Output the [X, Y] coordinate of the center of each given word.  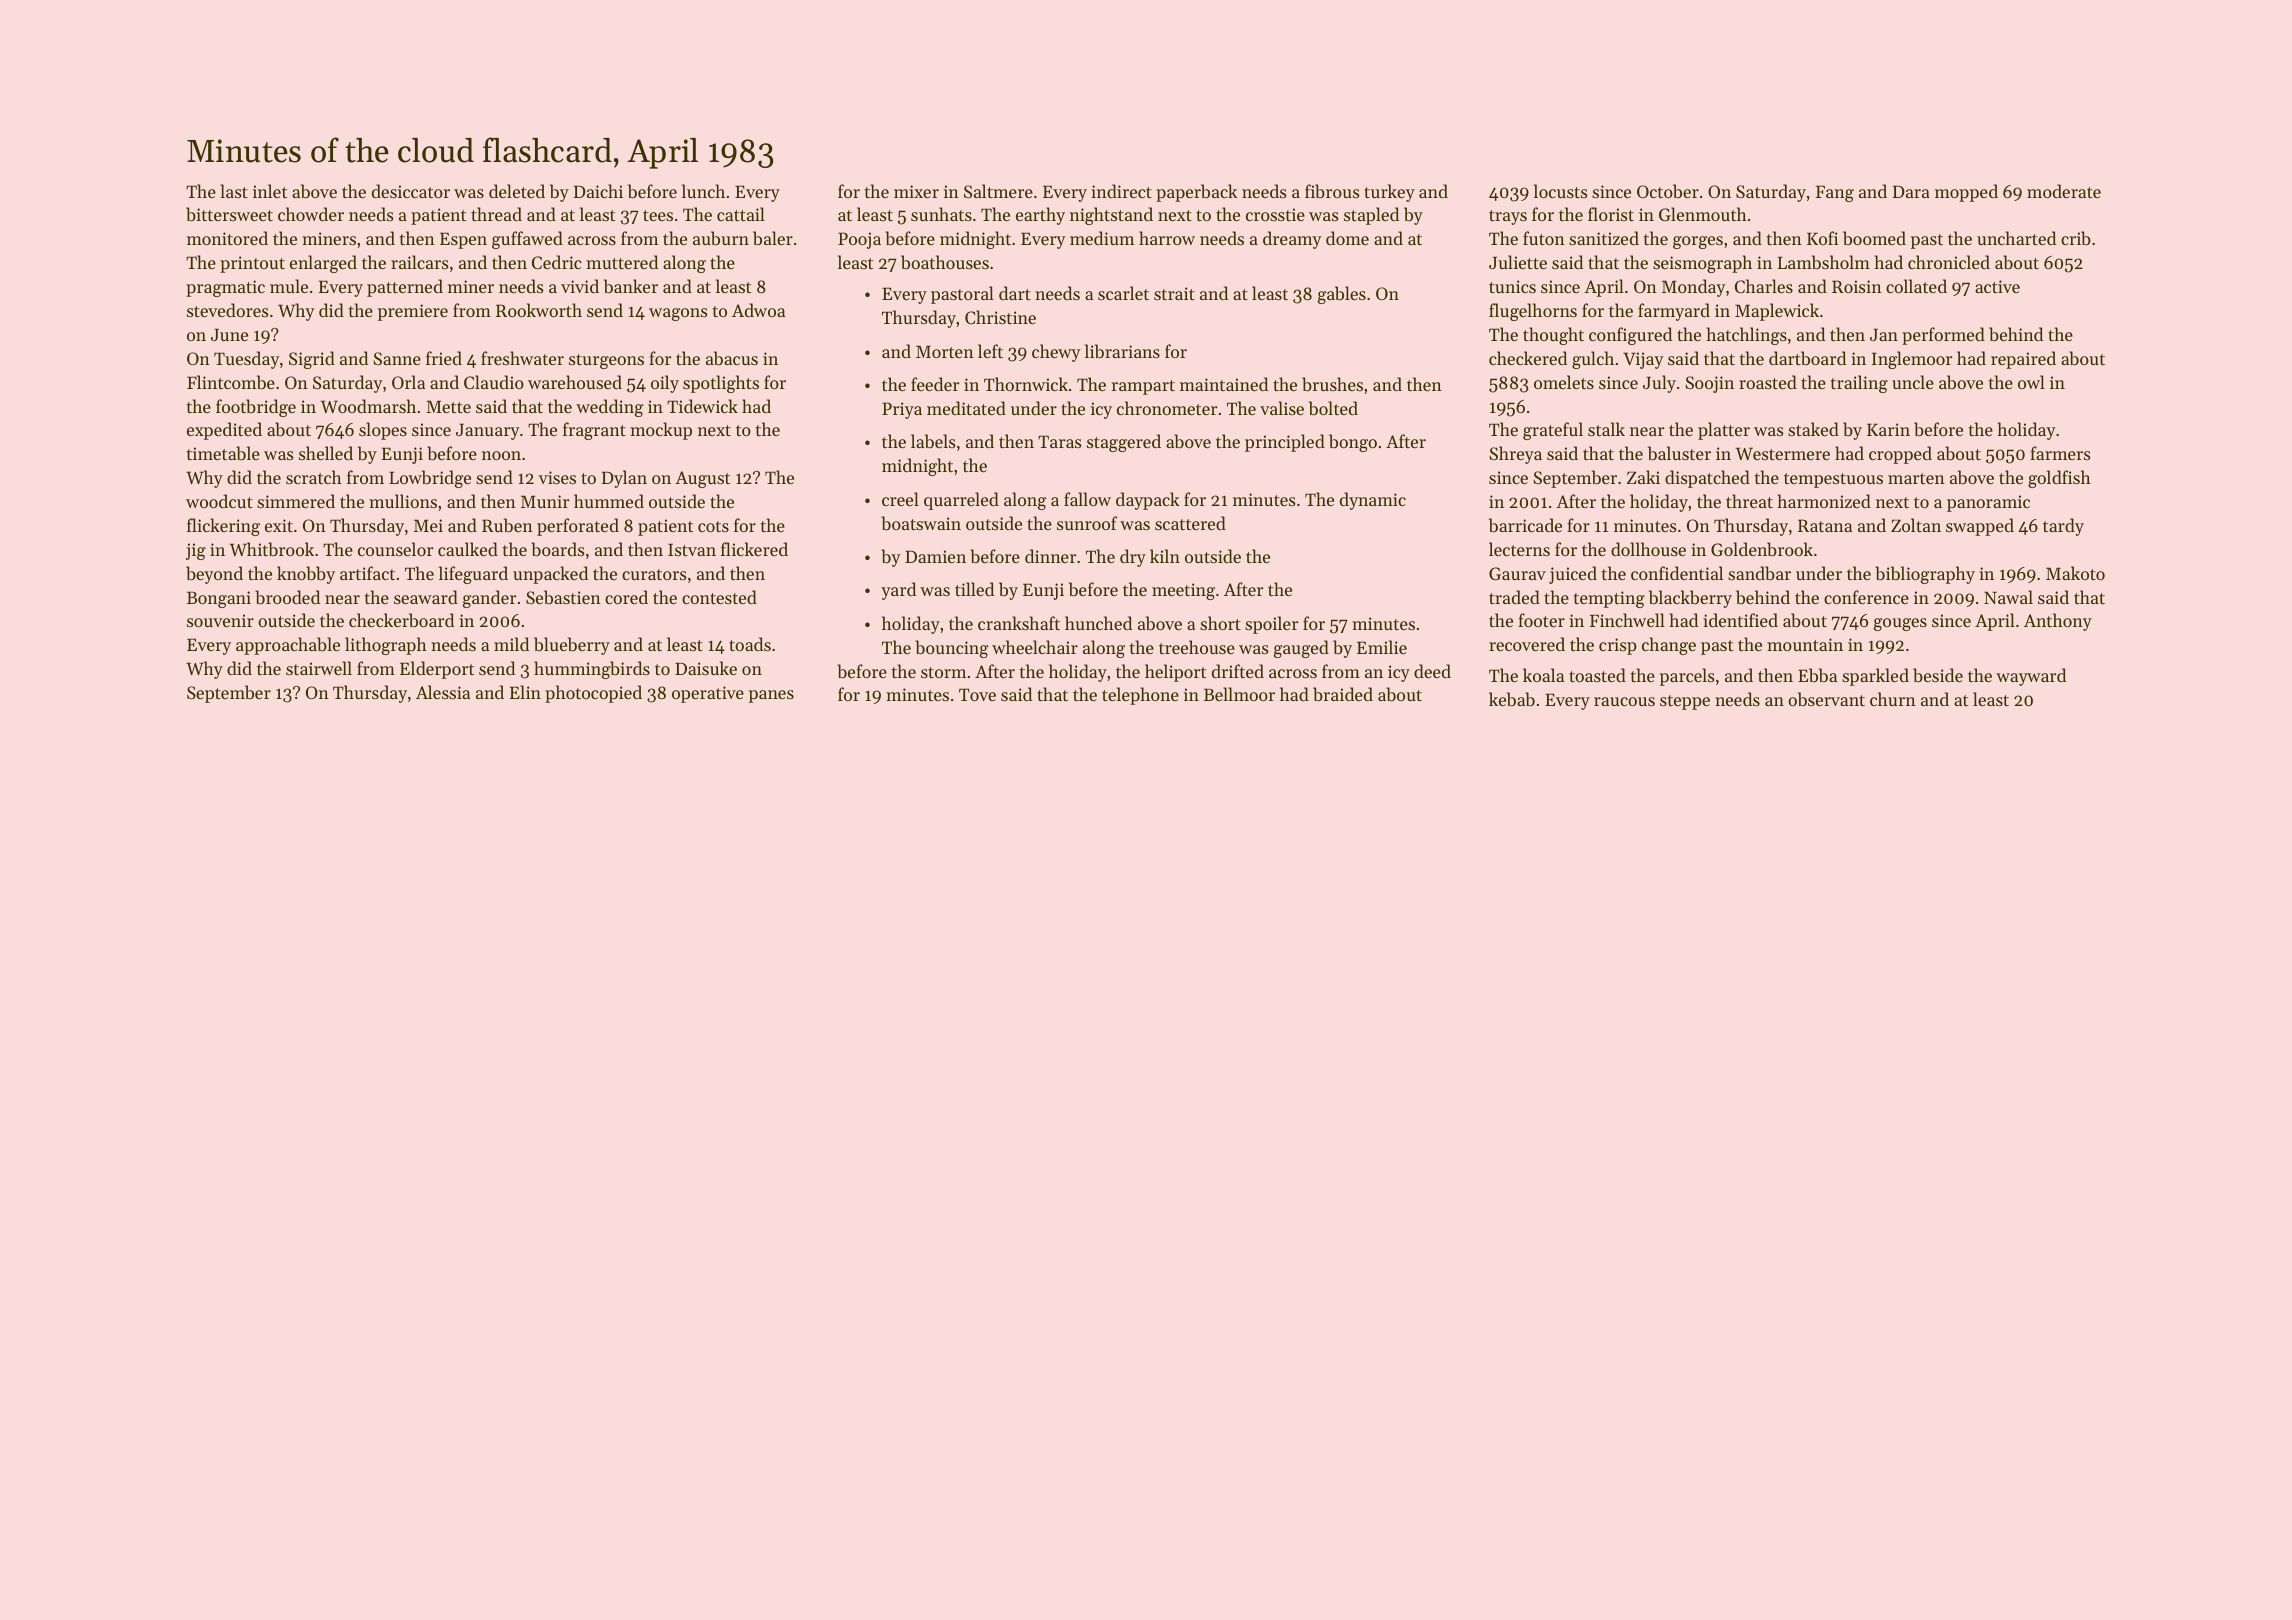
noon [501, 455]
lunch [703, 191]
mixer [916, 191]
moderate [2064, 191]
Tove [977, 694]
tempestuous [1833, 480]
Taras [1059, 441]
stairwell [319, 668]
